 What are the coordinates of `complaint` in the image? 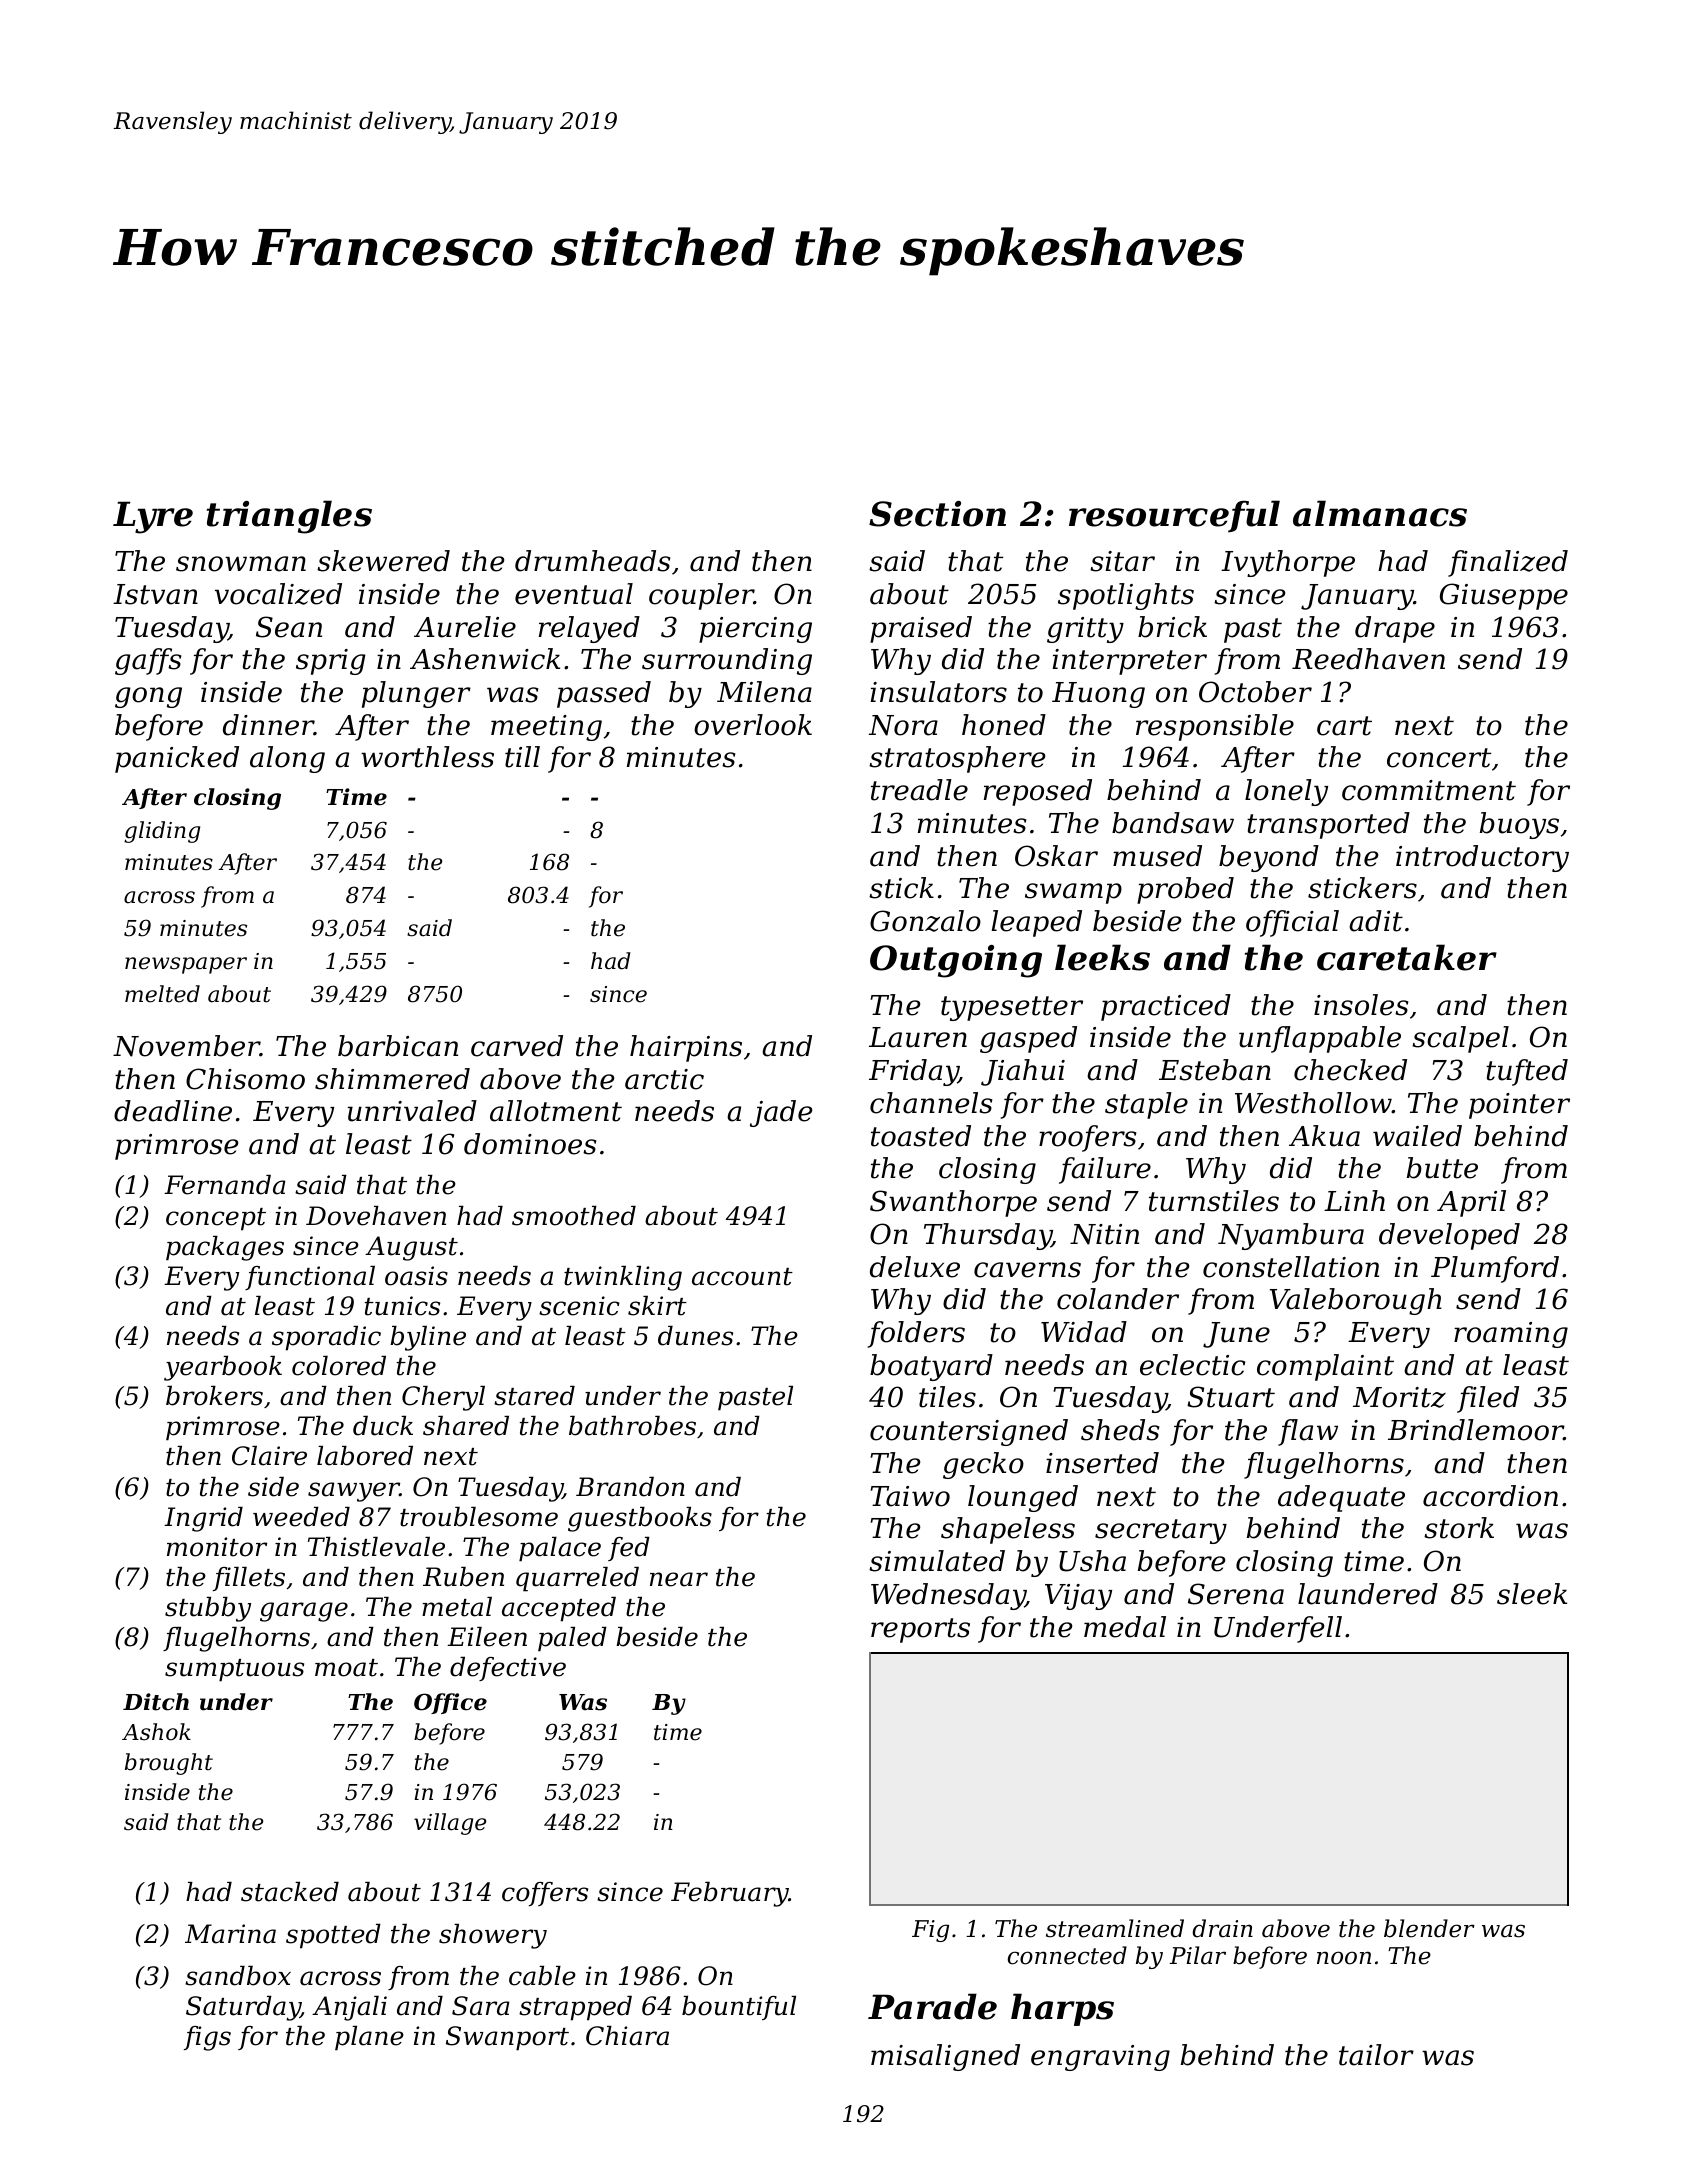 It's located at (1325, 1367).
